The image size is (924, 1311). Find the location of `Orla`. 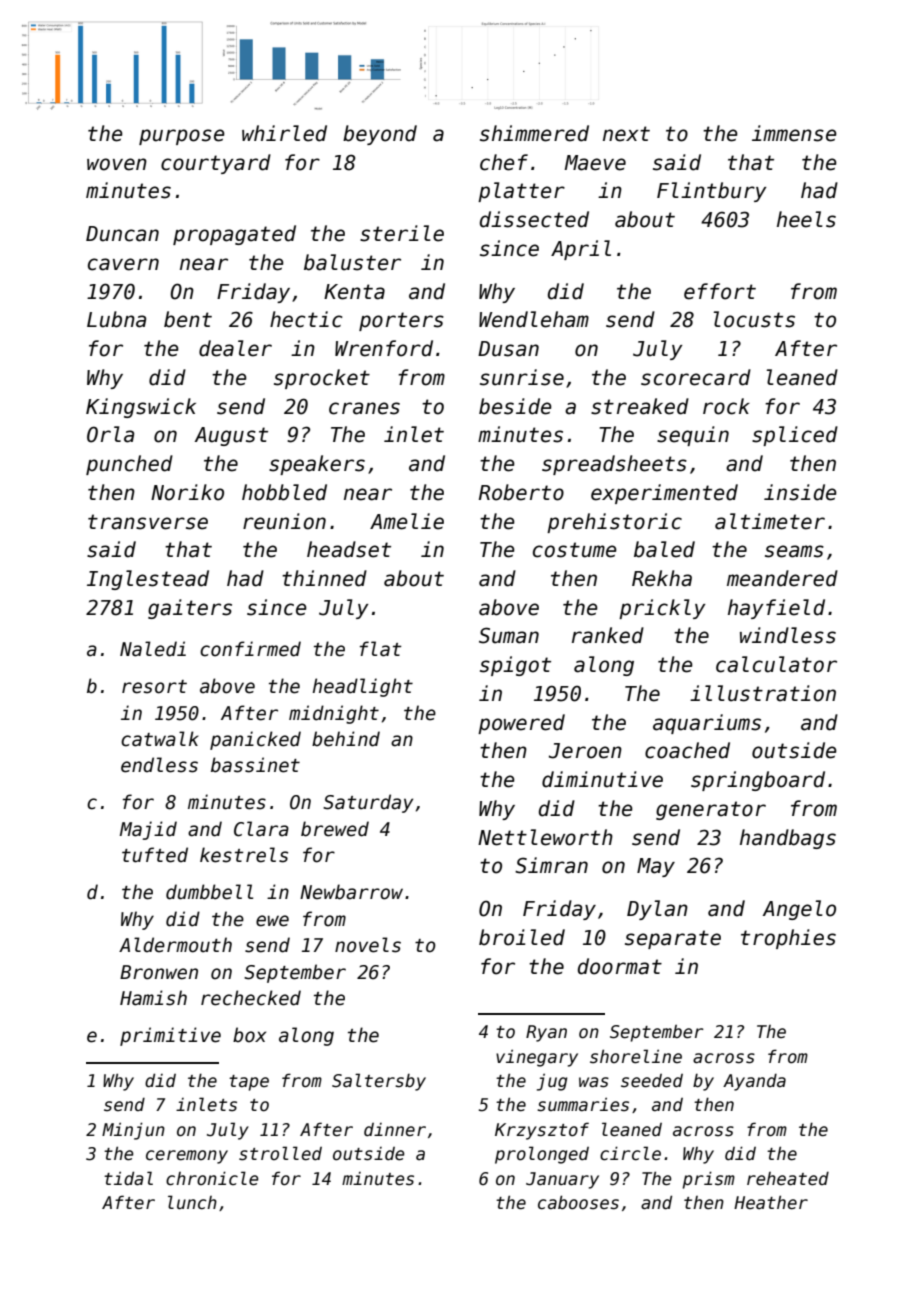

Orla is located at coordinates (110, 434).
